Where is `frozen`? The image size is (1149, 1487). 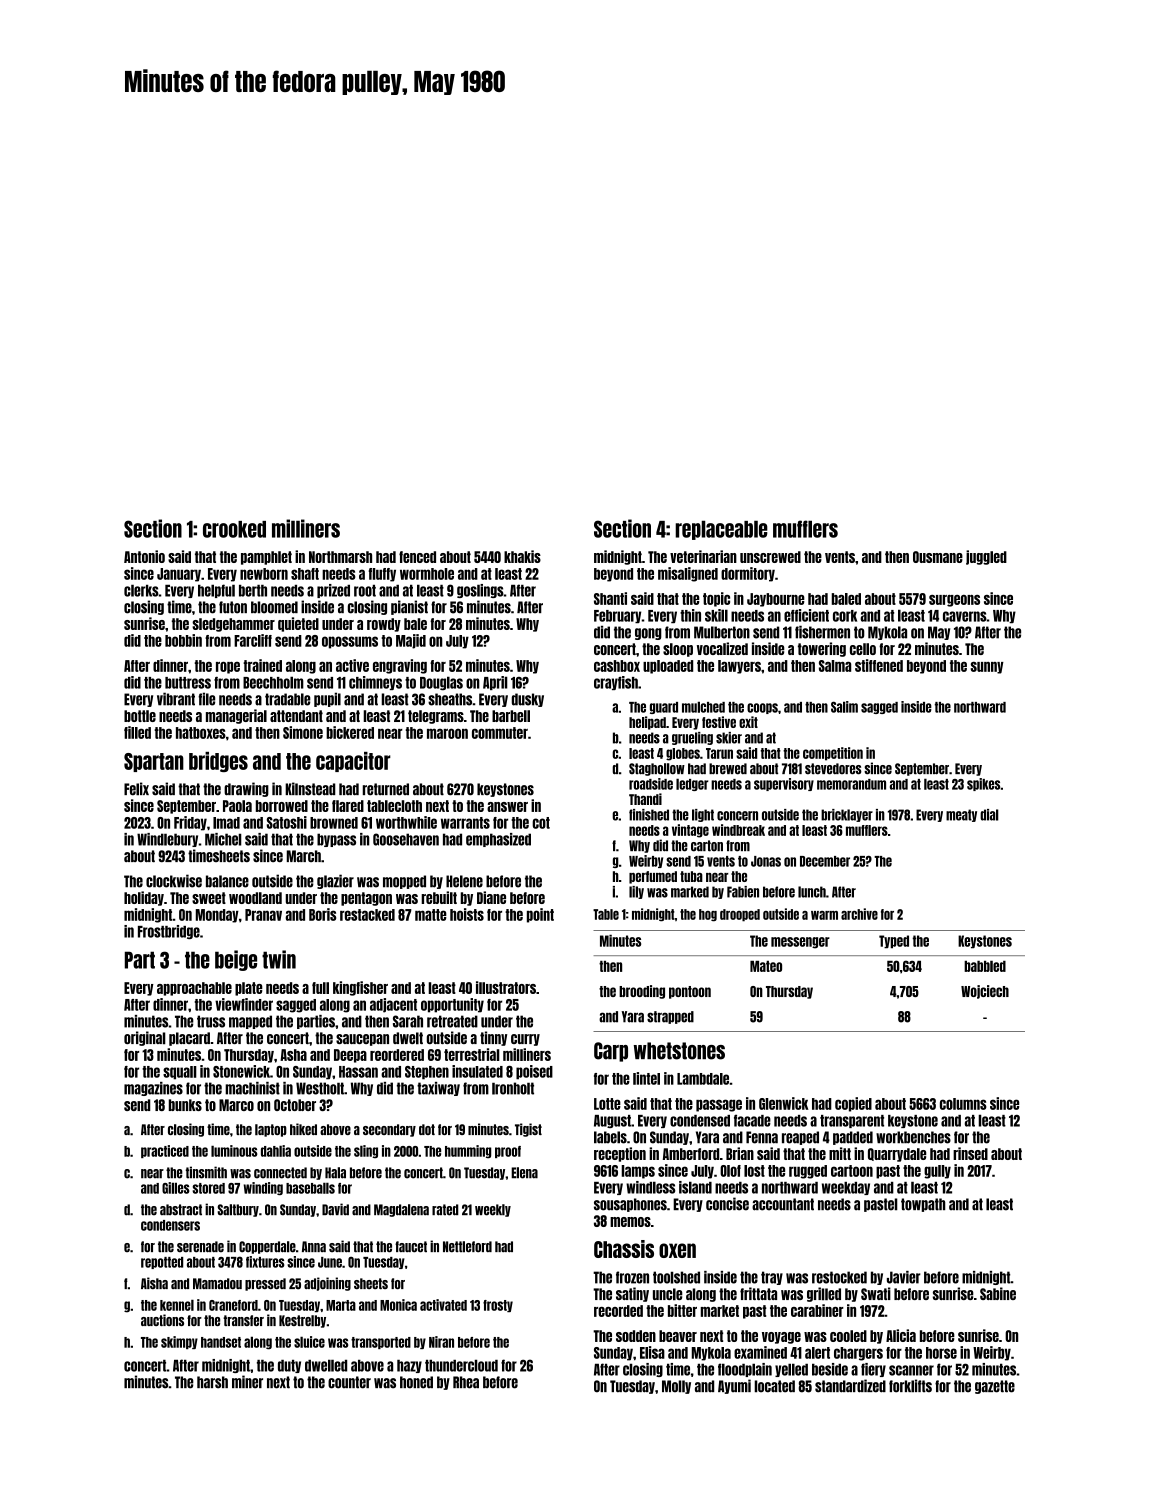 frozen is located at coordinates (632, 1277).
